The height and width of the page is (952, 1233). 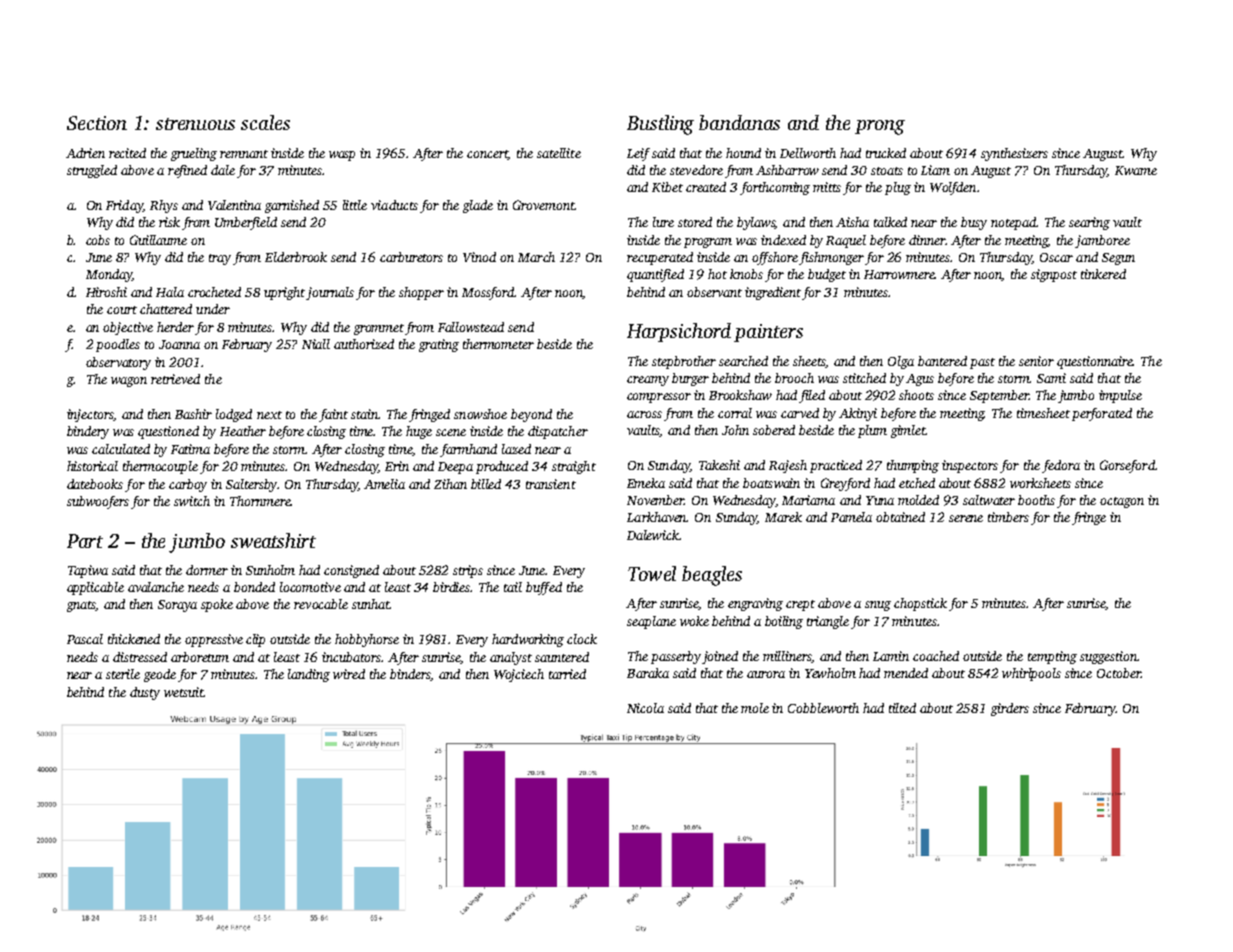 What do you see at coordinates (880, 127) in the page?
I see `prong` at bounding box center [880, 127].
